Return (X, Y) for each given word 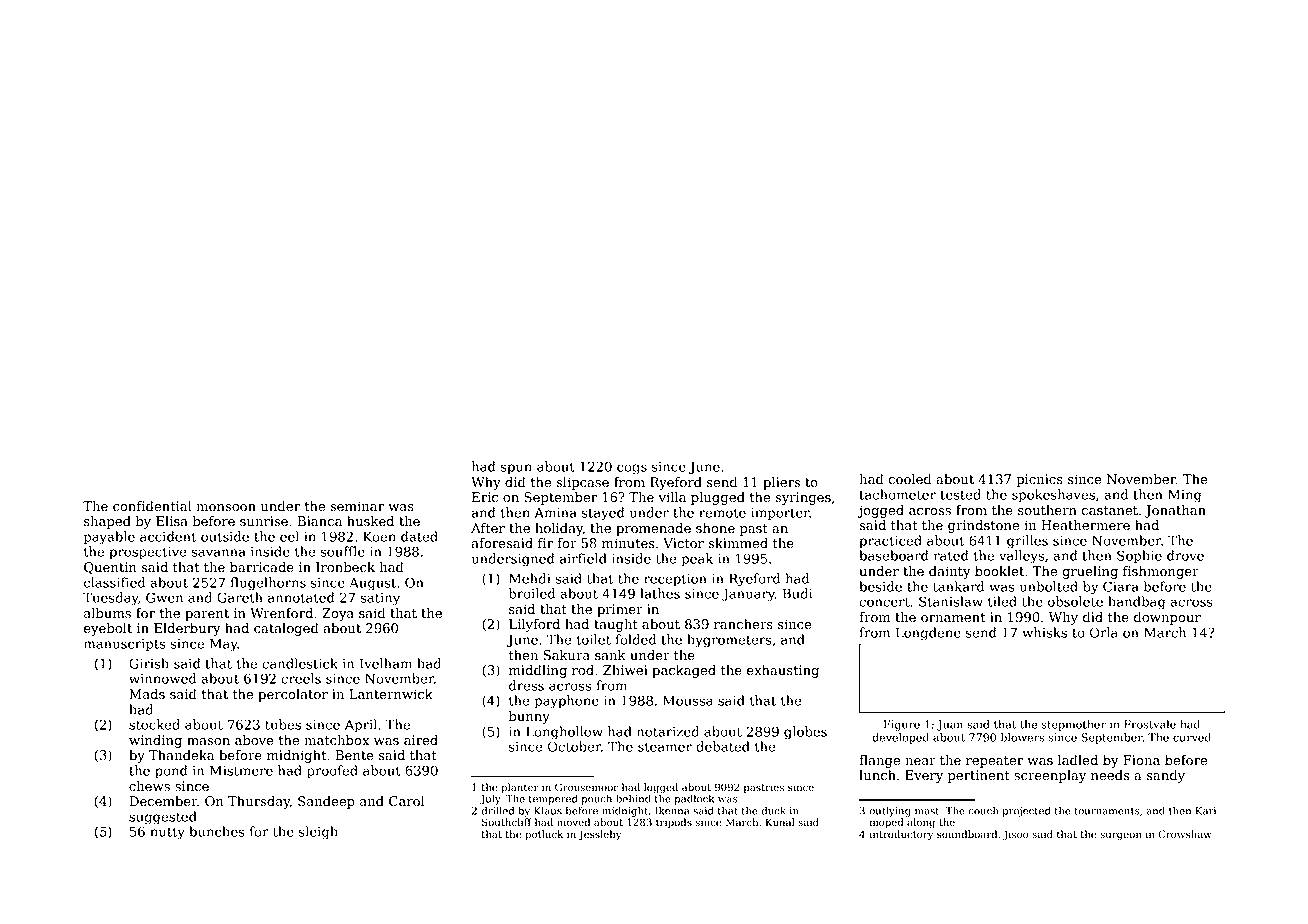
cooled (910, 479)
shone (715, 528)
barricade (262, 567)
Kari (1205, 811)
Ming (1184, 496)
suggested (163, 818)
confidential (152, 506)
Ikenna (672, 810)
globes (805, 733)
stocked (154, 724)
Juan (950, 725)
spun (516, 469)
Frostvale (1150, 724)
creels (301, 678)
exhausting (783, 671)
